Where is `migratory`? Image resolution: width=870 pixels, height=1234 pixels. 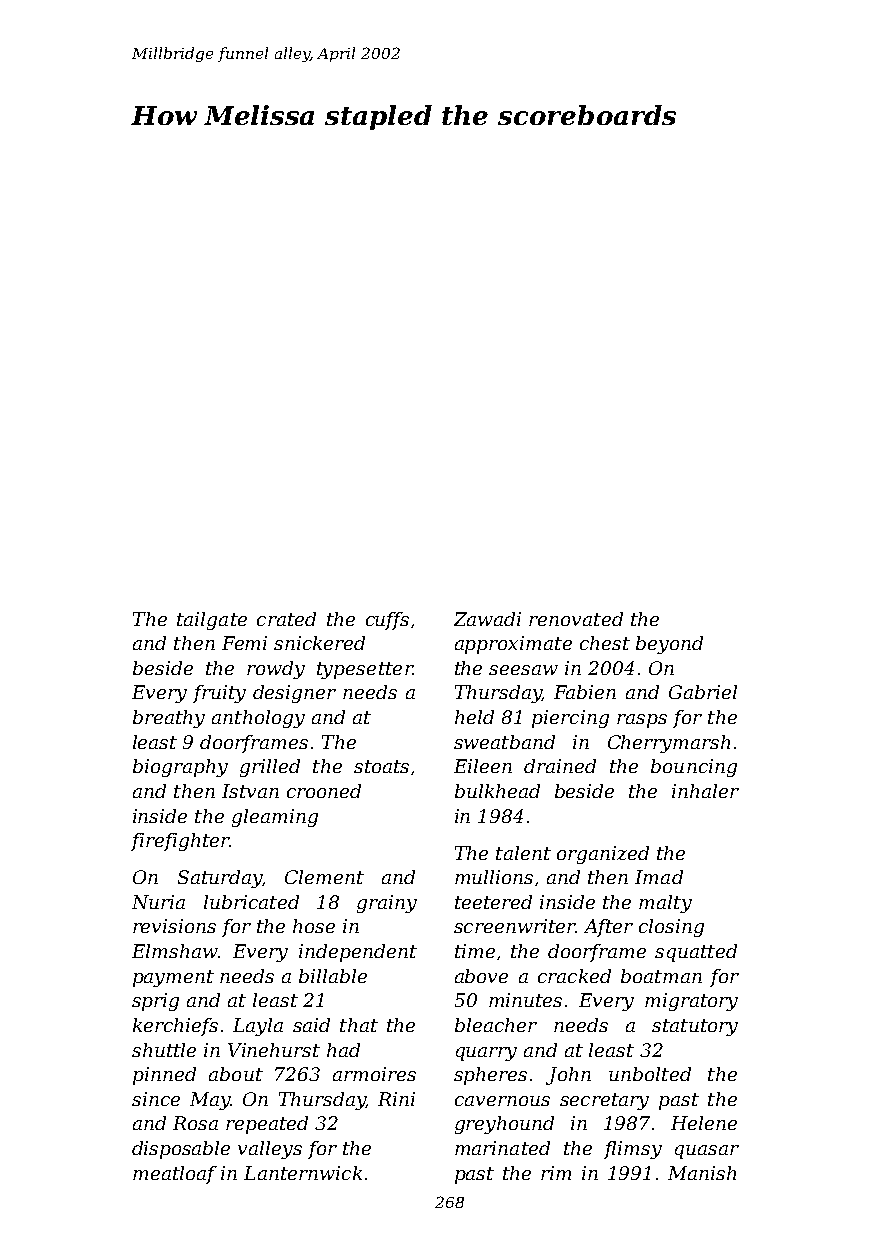
migratory is located at coordinates (691, 1002).
